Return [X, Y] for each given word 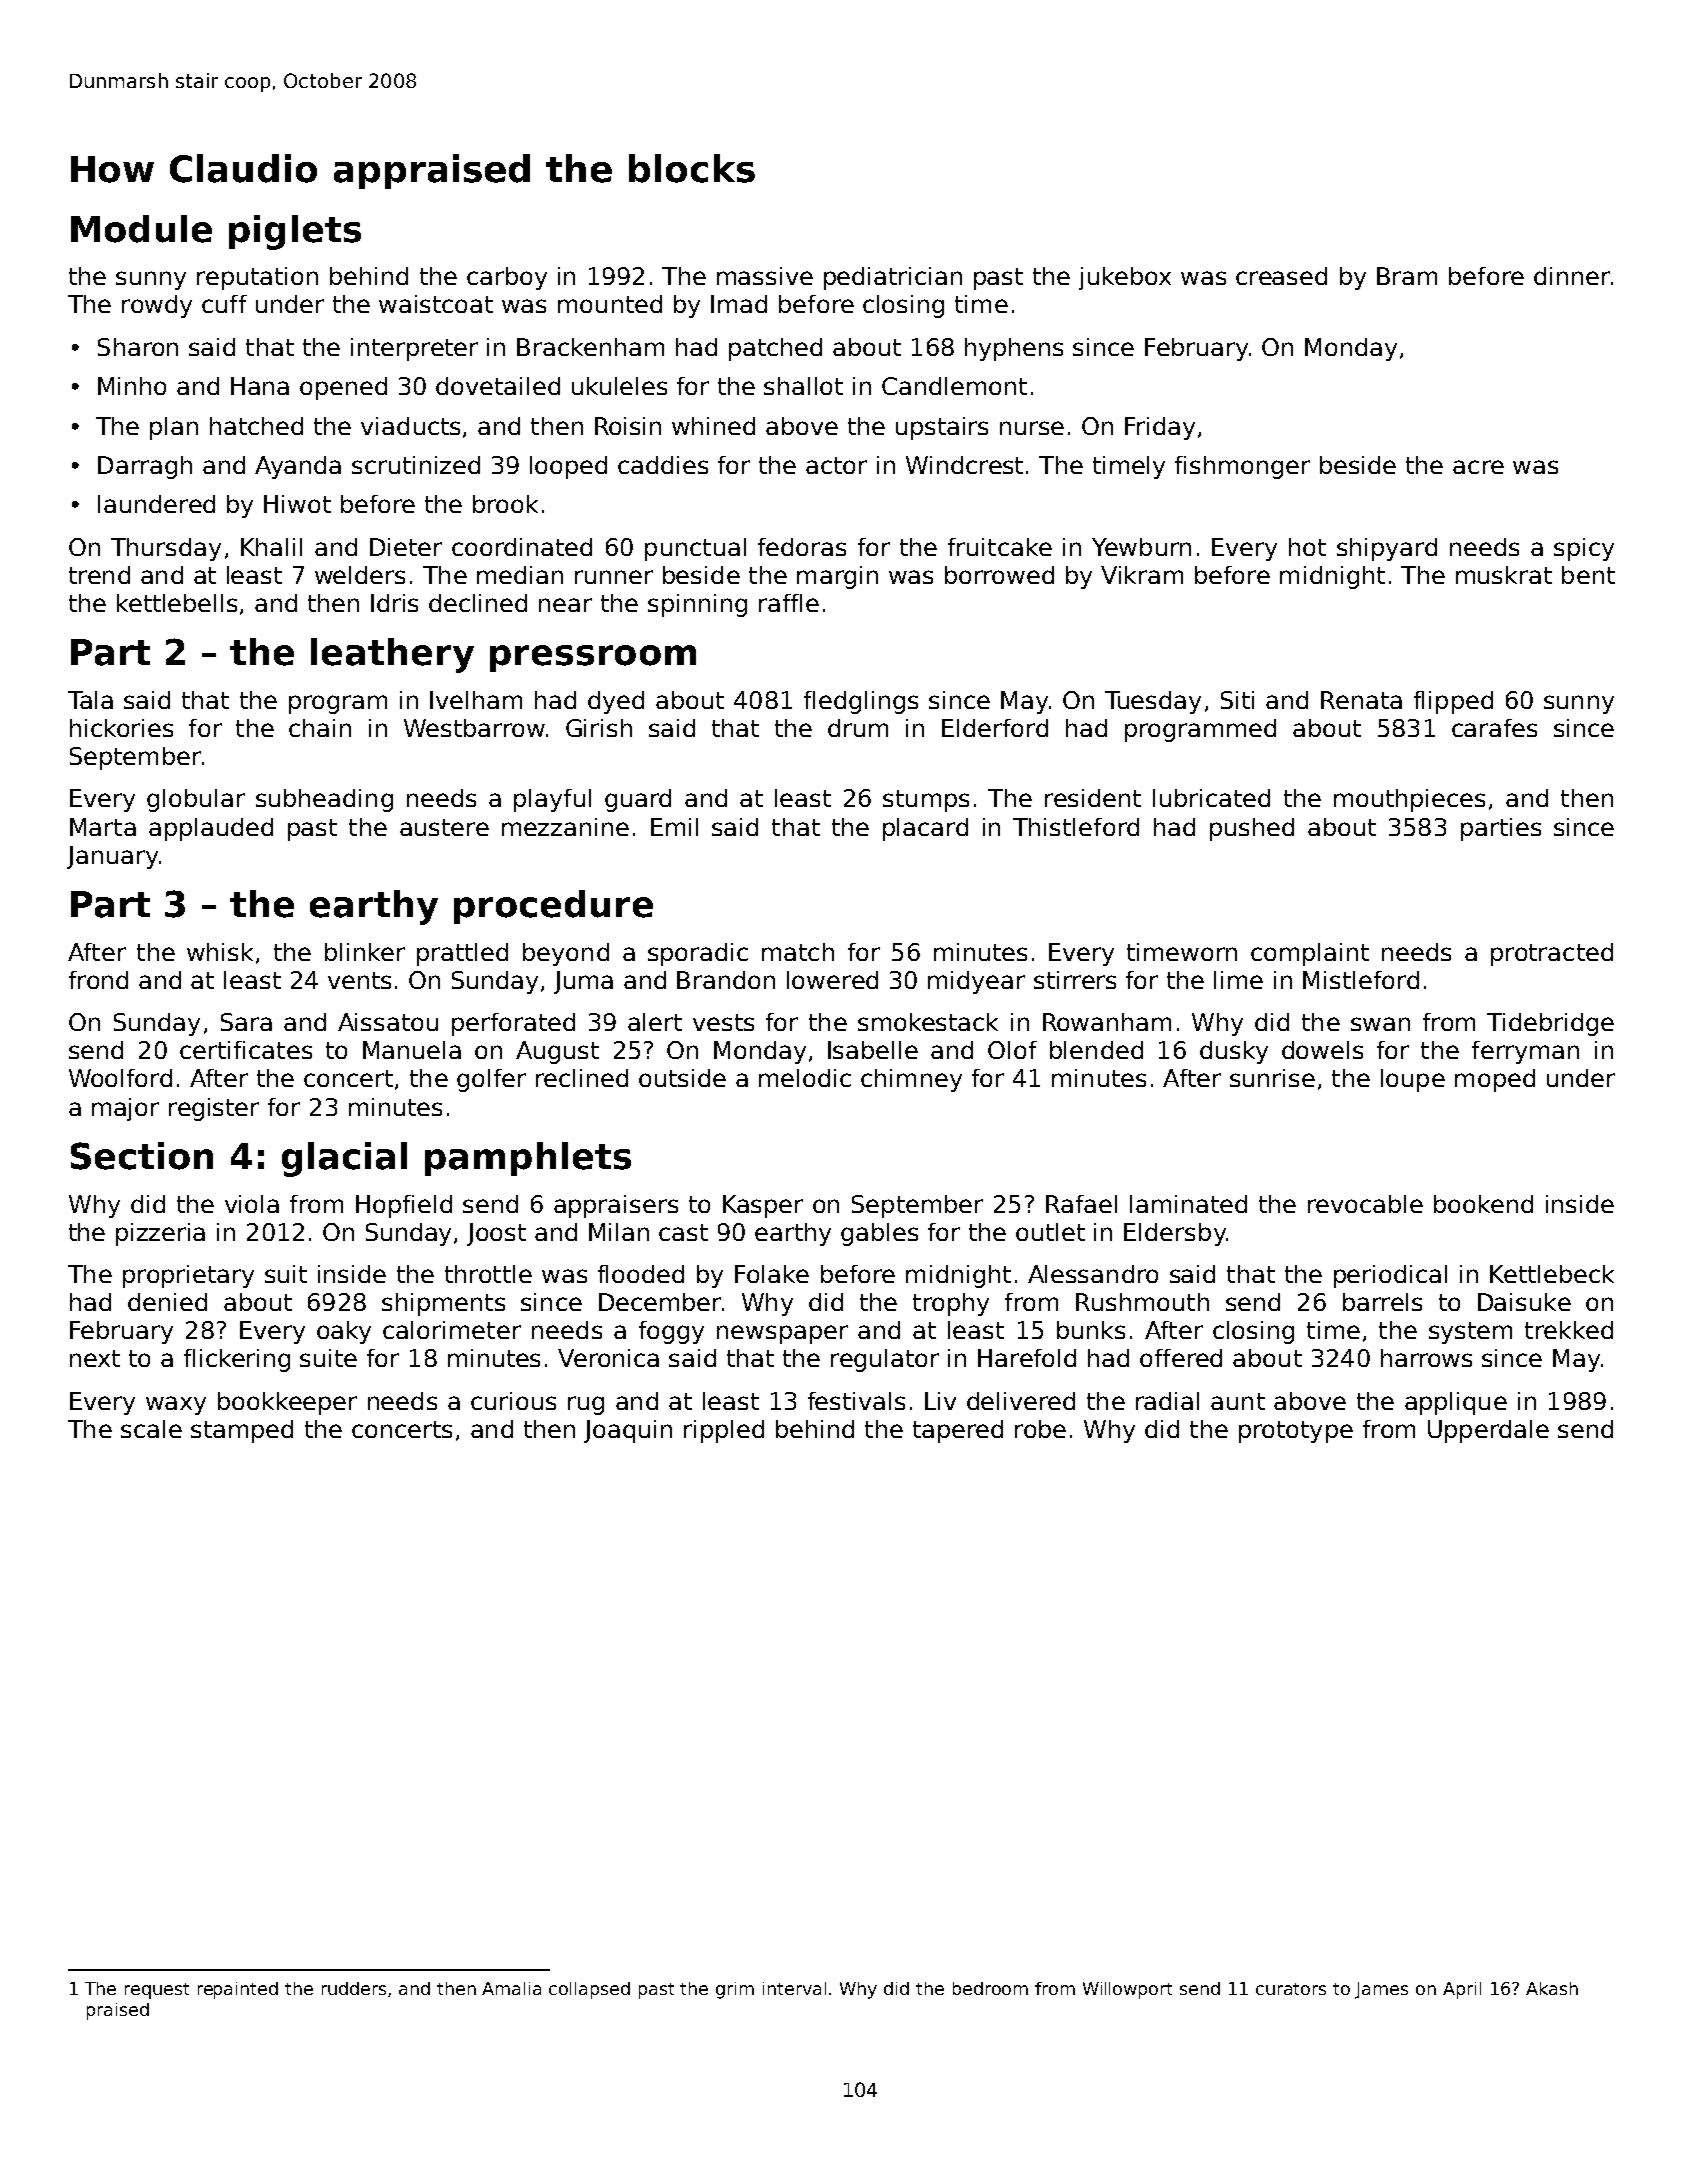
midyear [976, 982]
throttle [488, 1274]
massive [765, 276]
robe [1040, 1429]
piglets [295, 232]
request [157, 1991]
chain [320, 728]
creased [1281, 276]
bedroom [990, 1988]
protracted [1552, 954]
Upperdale [1488, 1431]
